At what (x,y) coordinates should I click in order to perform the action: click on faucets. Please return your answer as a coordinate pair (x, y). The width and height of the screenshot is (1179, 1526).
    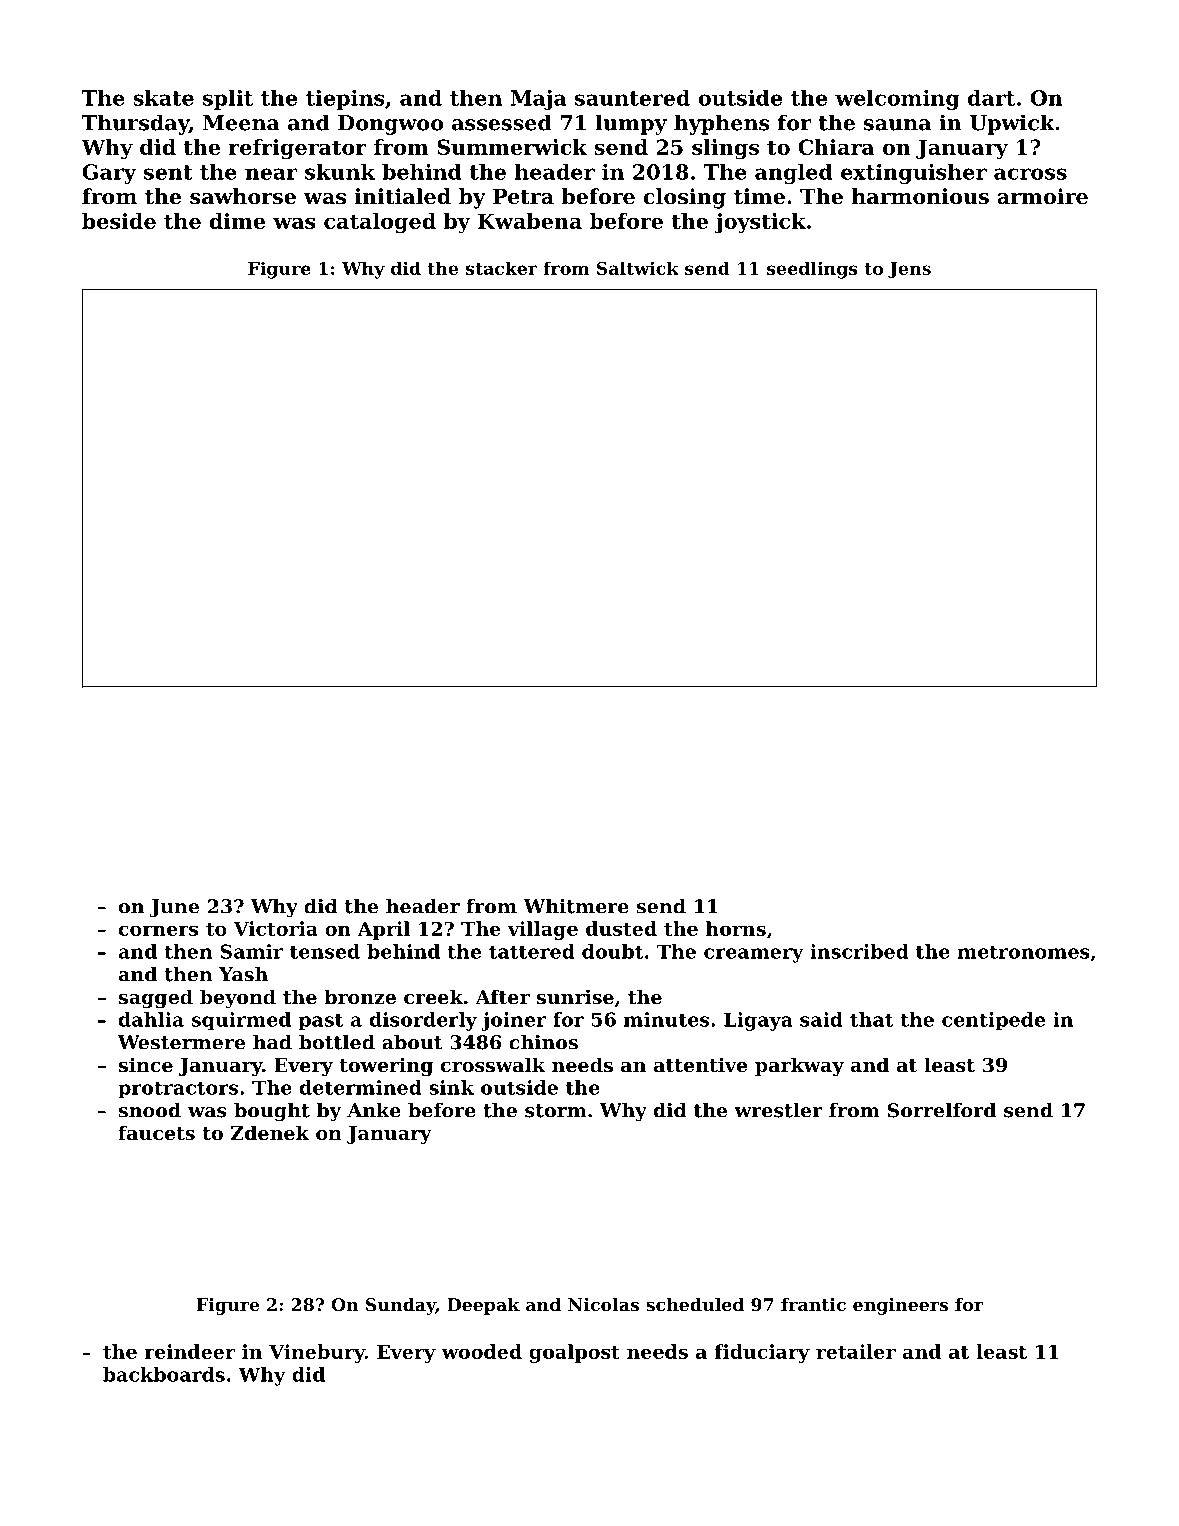
    Looking at the image, I should click on (156, 1133).
